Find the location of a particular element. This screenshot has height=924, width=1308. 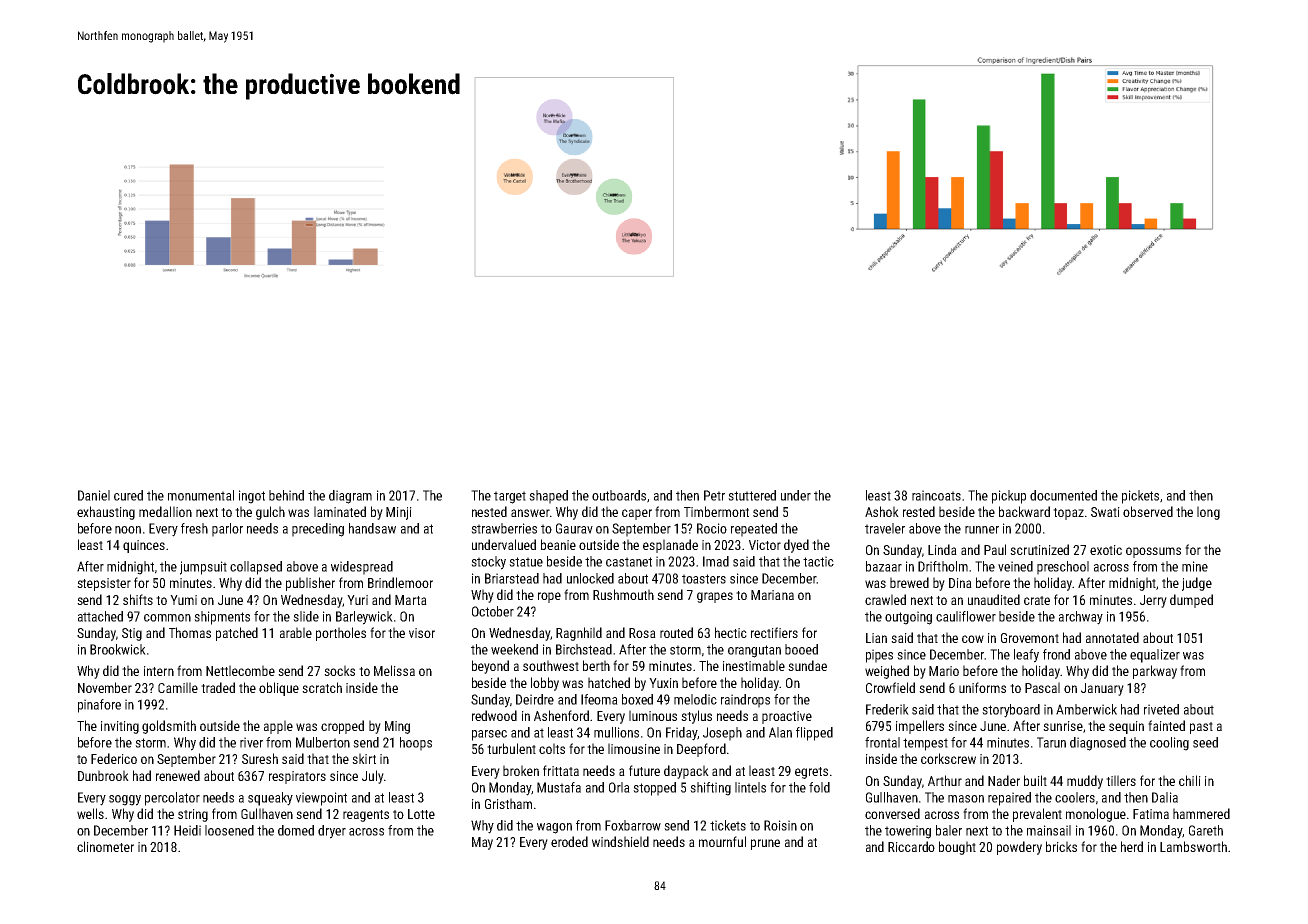

Linda is located at coordinates (942, 549).
